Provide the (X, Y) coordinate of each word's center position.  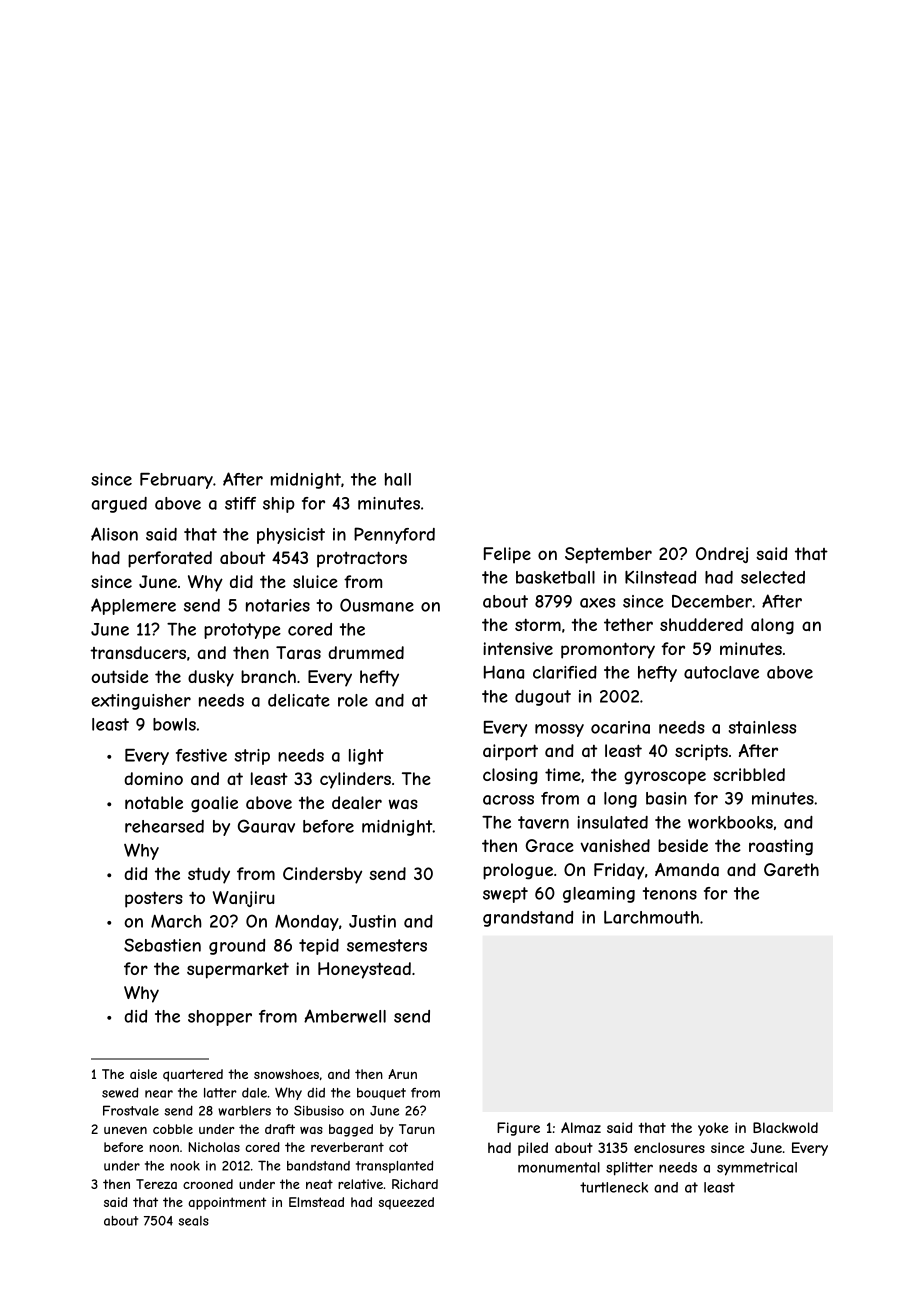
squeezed (406, 1203)
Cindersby (322, 875)
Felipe (507, 555)
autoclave (721, 672)
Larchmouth (651, 917)
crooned (208, 1184)
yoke (713, 1129)
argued (119, 505)
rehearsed (164, 826)
